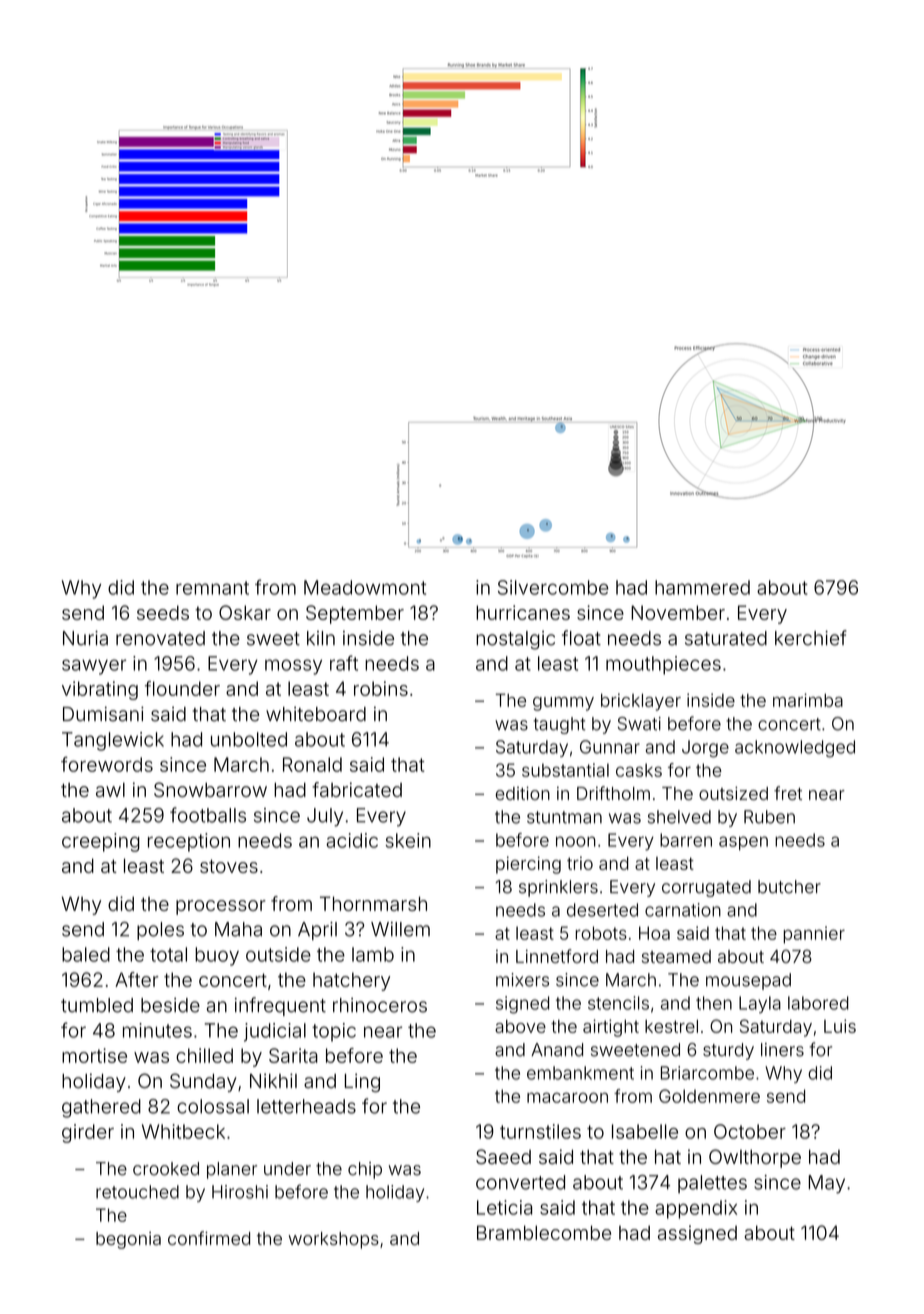  I want to click on Tanglewick, so click(113, 741).
